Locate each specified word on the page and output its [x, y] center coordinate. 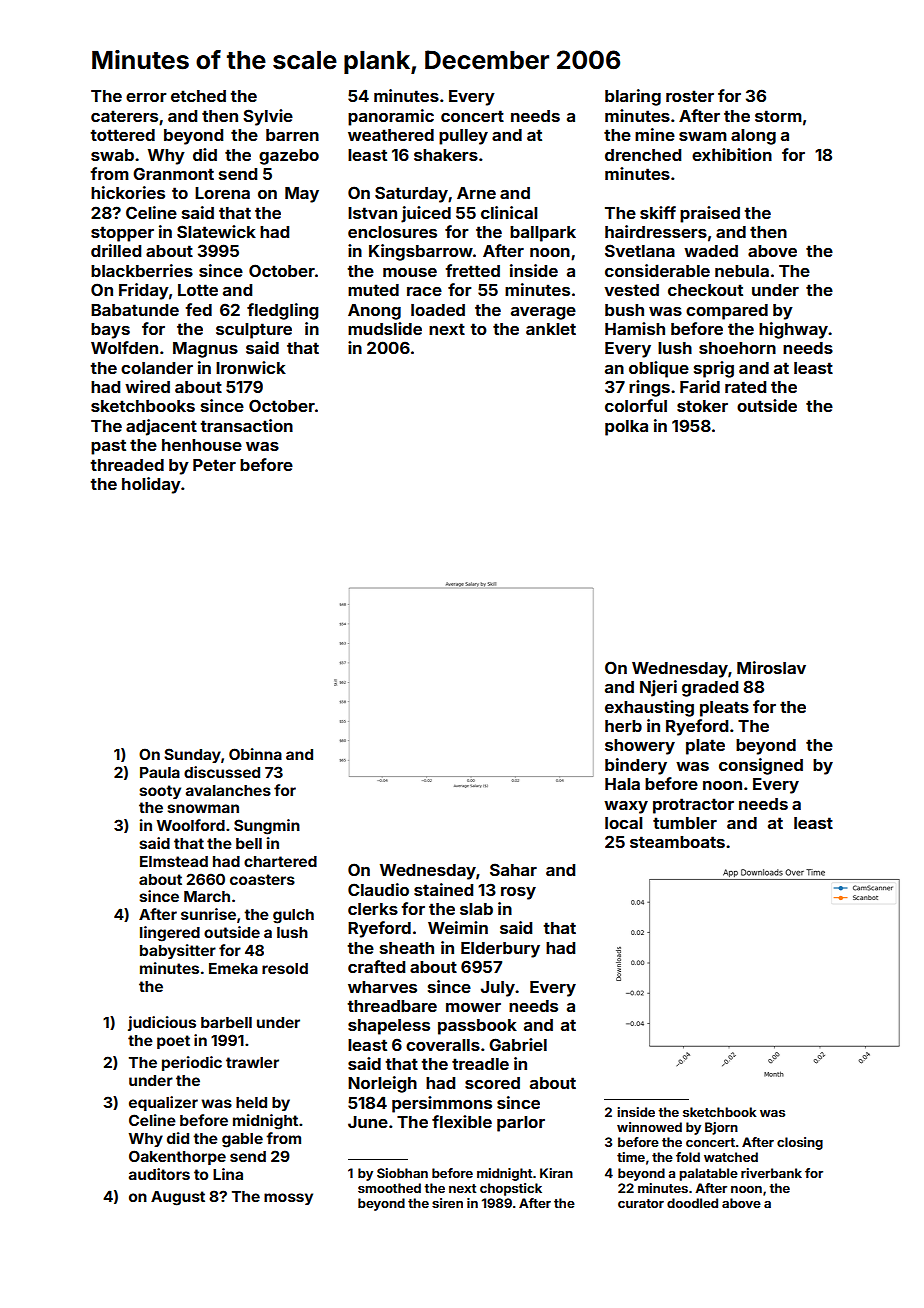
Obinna [255, 754]
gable [242, 1140]
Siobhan [402, 1173]
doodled [692, 1203]
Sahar [513, 869]
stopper [122, 234]
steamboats [677, 842]
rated [745, 387]
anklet [551, 329]
